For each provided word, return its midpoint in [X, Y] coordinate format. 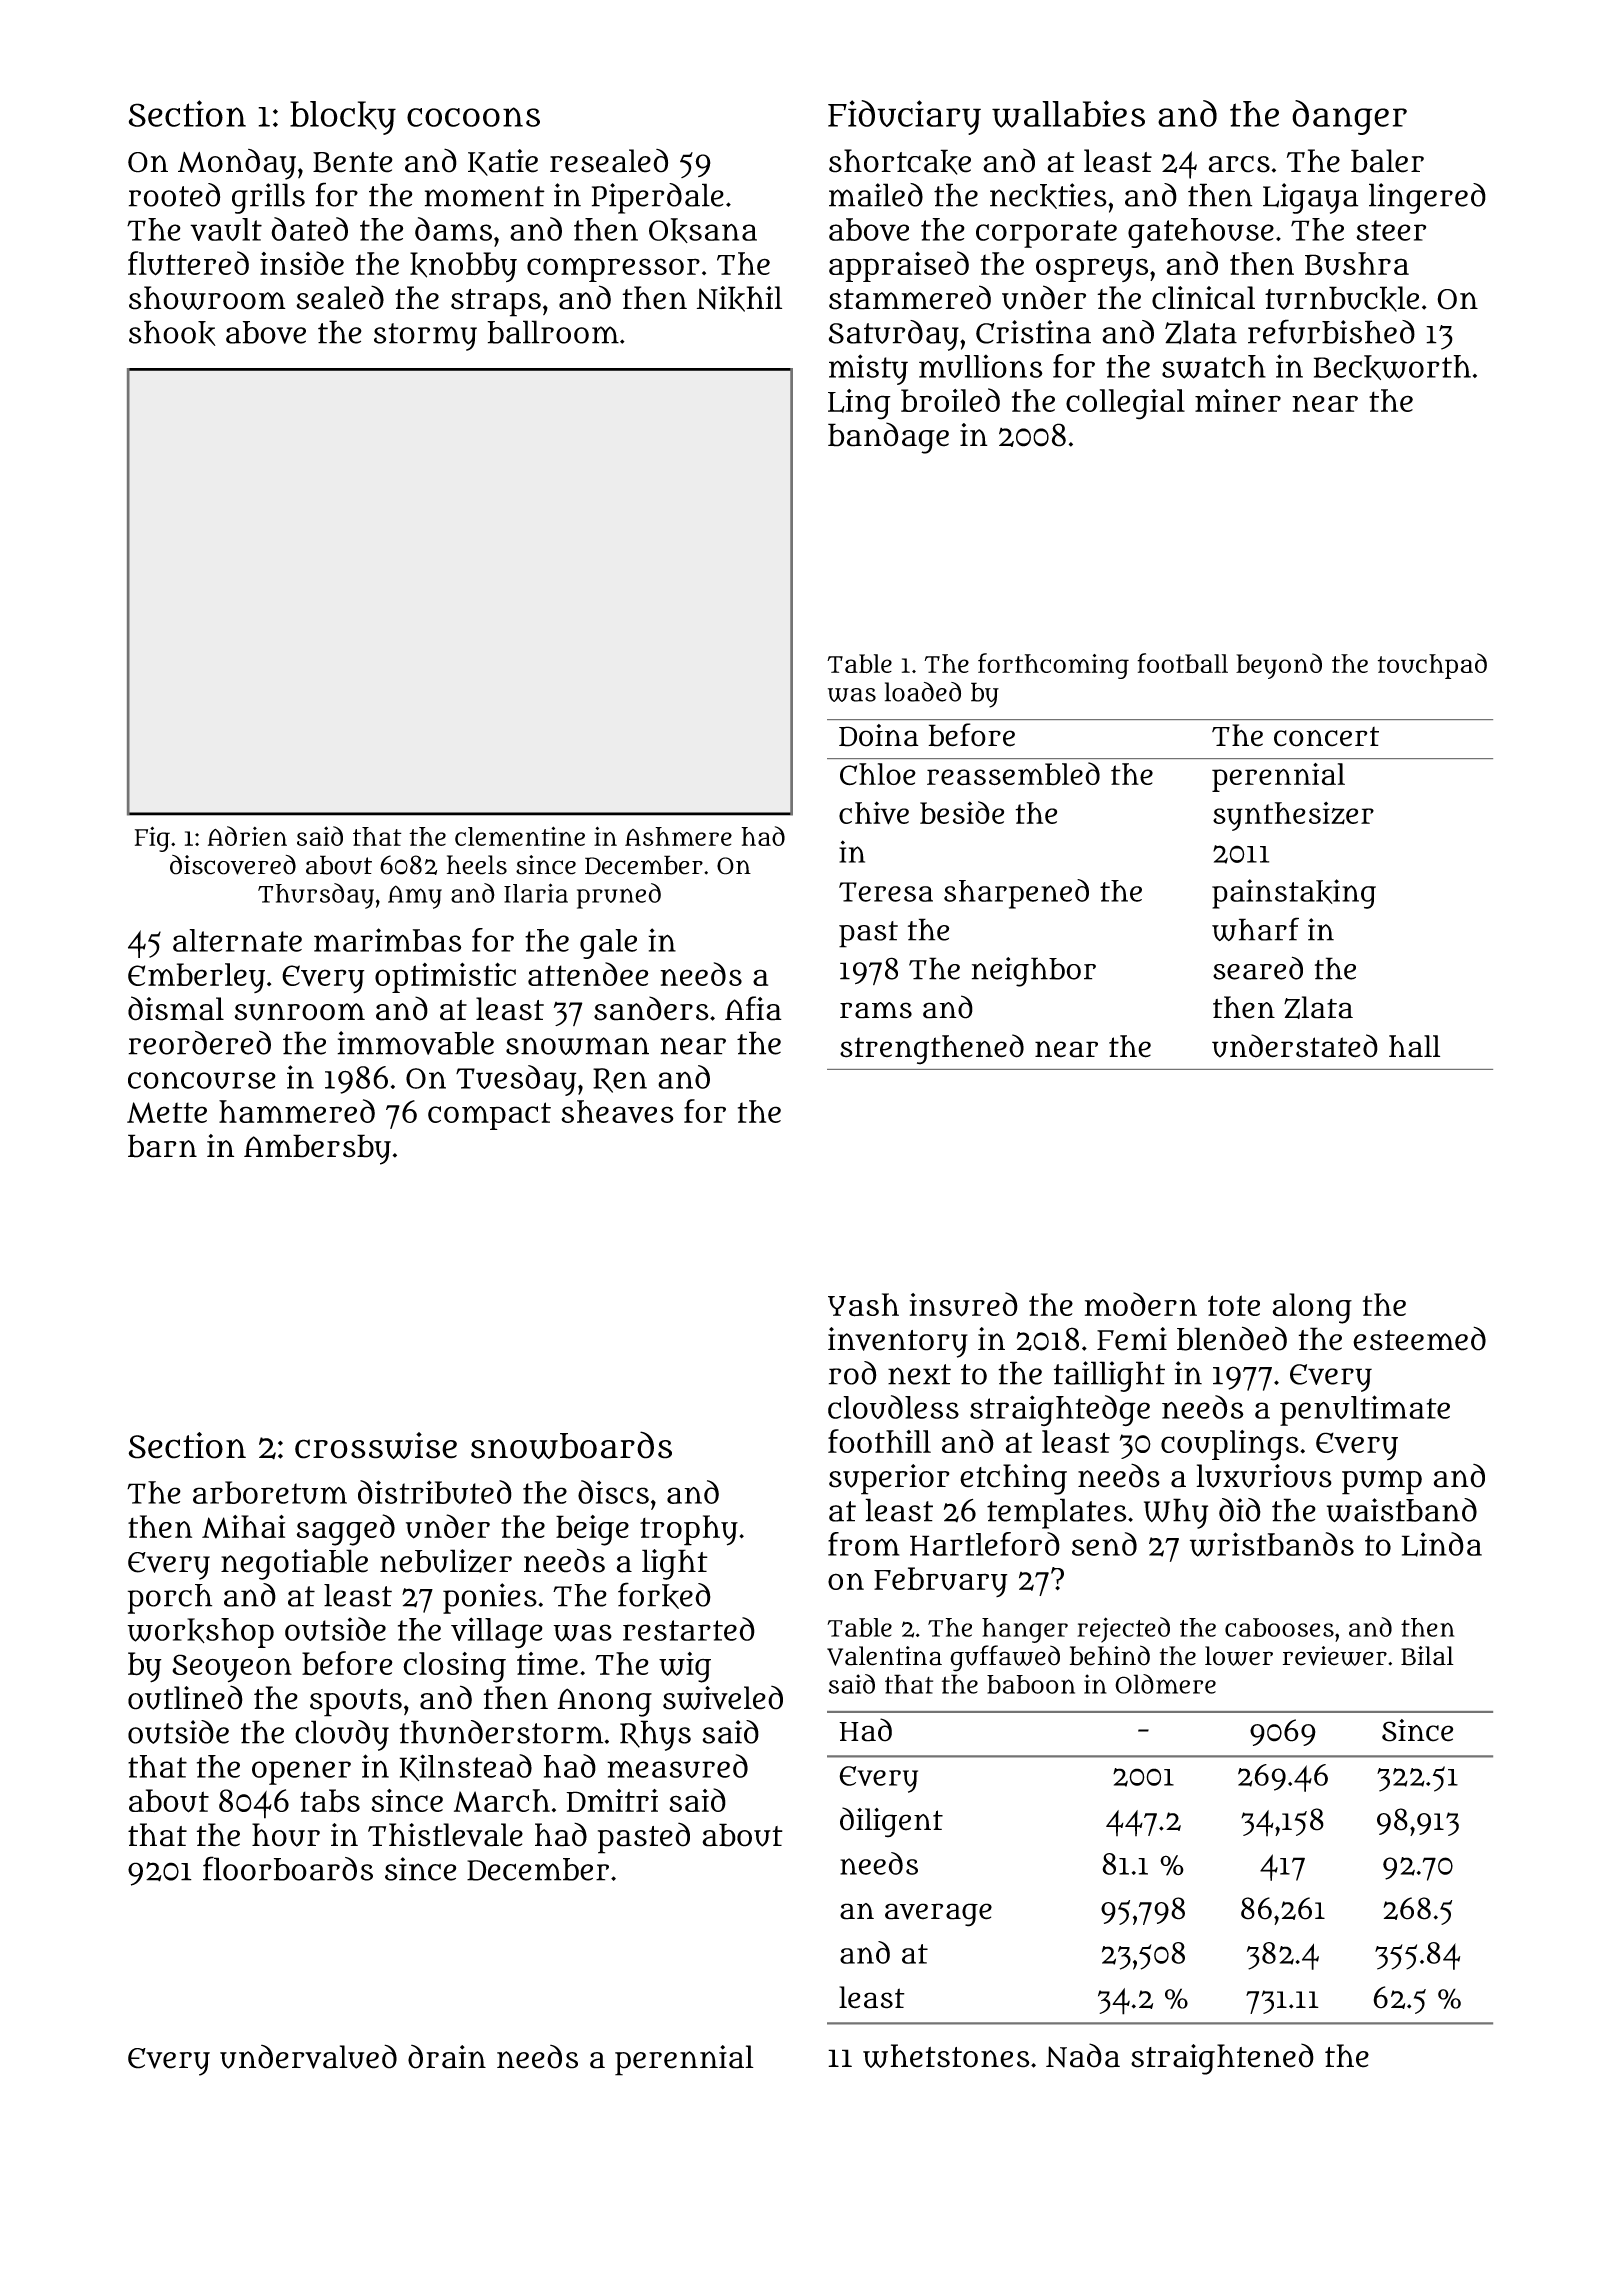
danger [1349, 117]
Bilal [1427, 1656]
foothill [879, 1441]
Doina [879, 735]
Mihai [243, 1527]
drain [447, 2057]
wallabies [1068, 114]
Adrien [247, 836]
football [1182, 663]
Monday [237, 164]
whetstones [946, 2056]
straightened [1222, 2059]
